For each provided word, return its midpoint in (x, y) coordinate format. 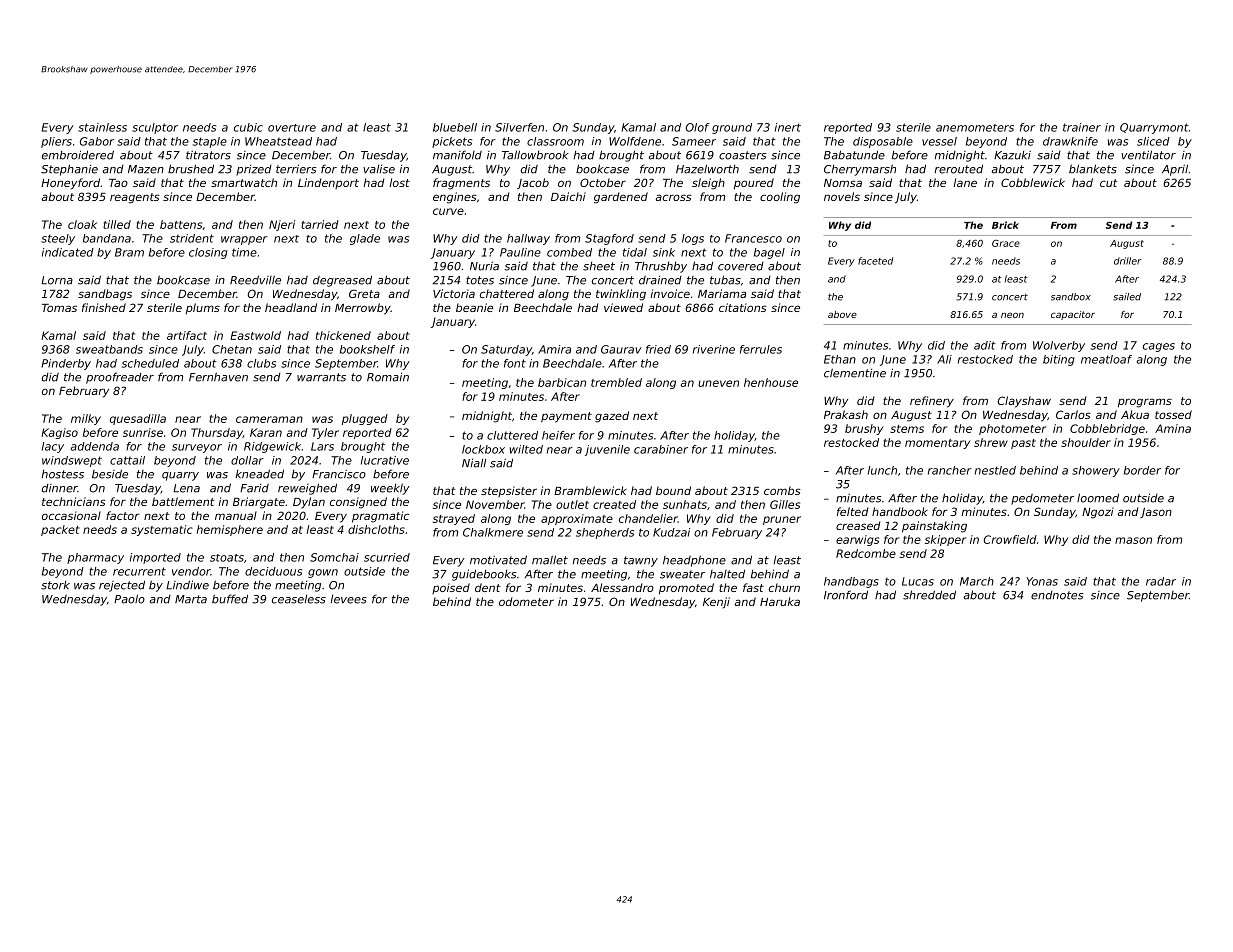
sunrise (143, 432)
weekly (390, 489)
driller (1127, 261)
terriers (296, 169)
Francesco (753, 238)
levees (349, 599)
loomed (1098, 498)
